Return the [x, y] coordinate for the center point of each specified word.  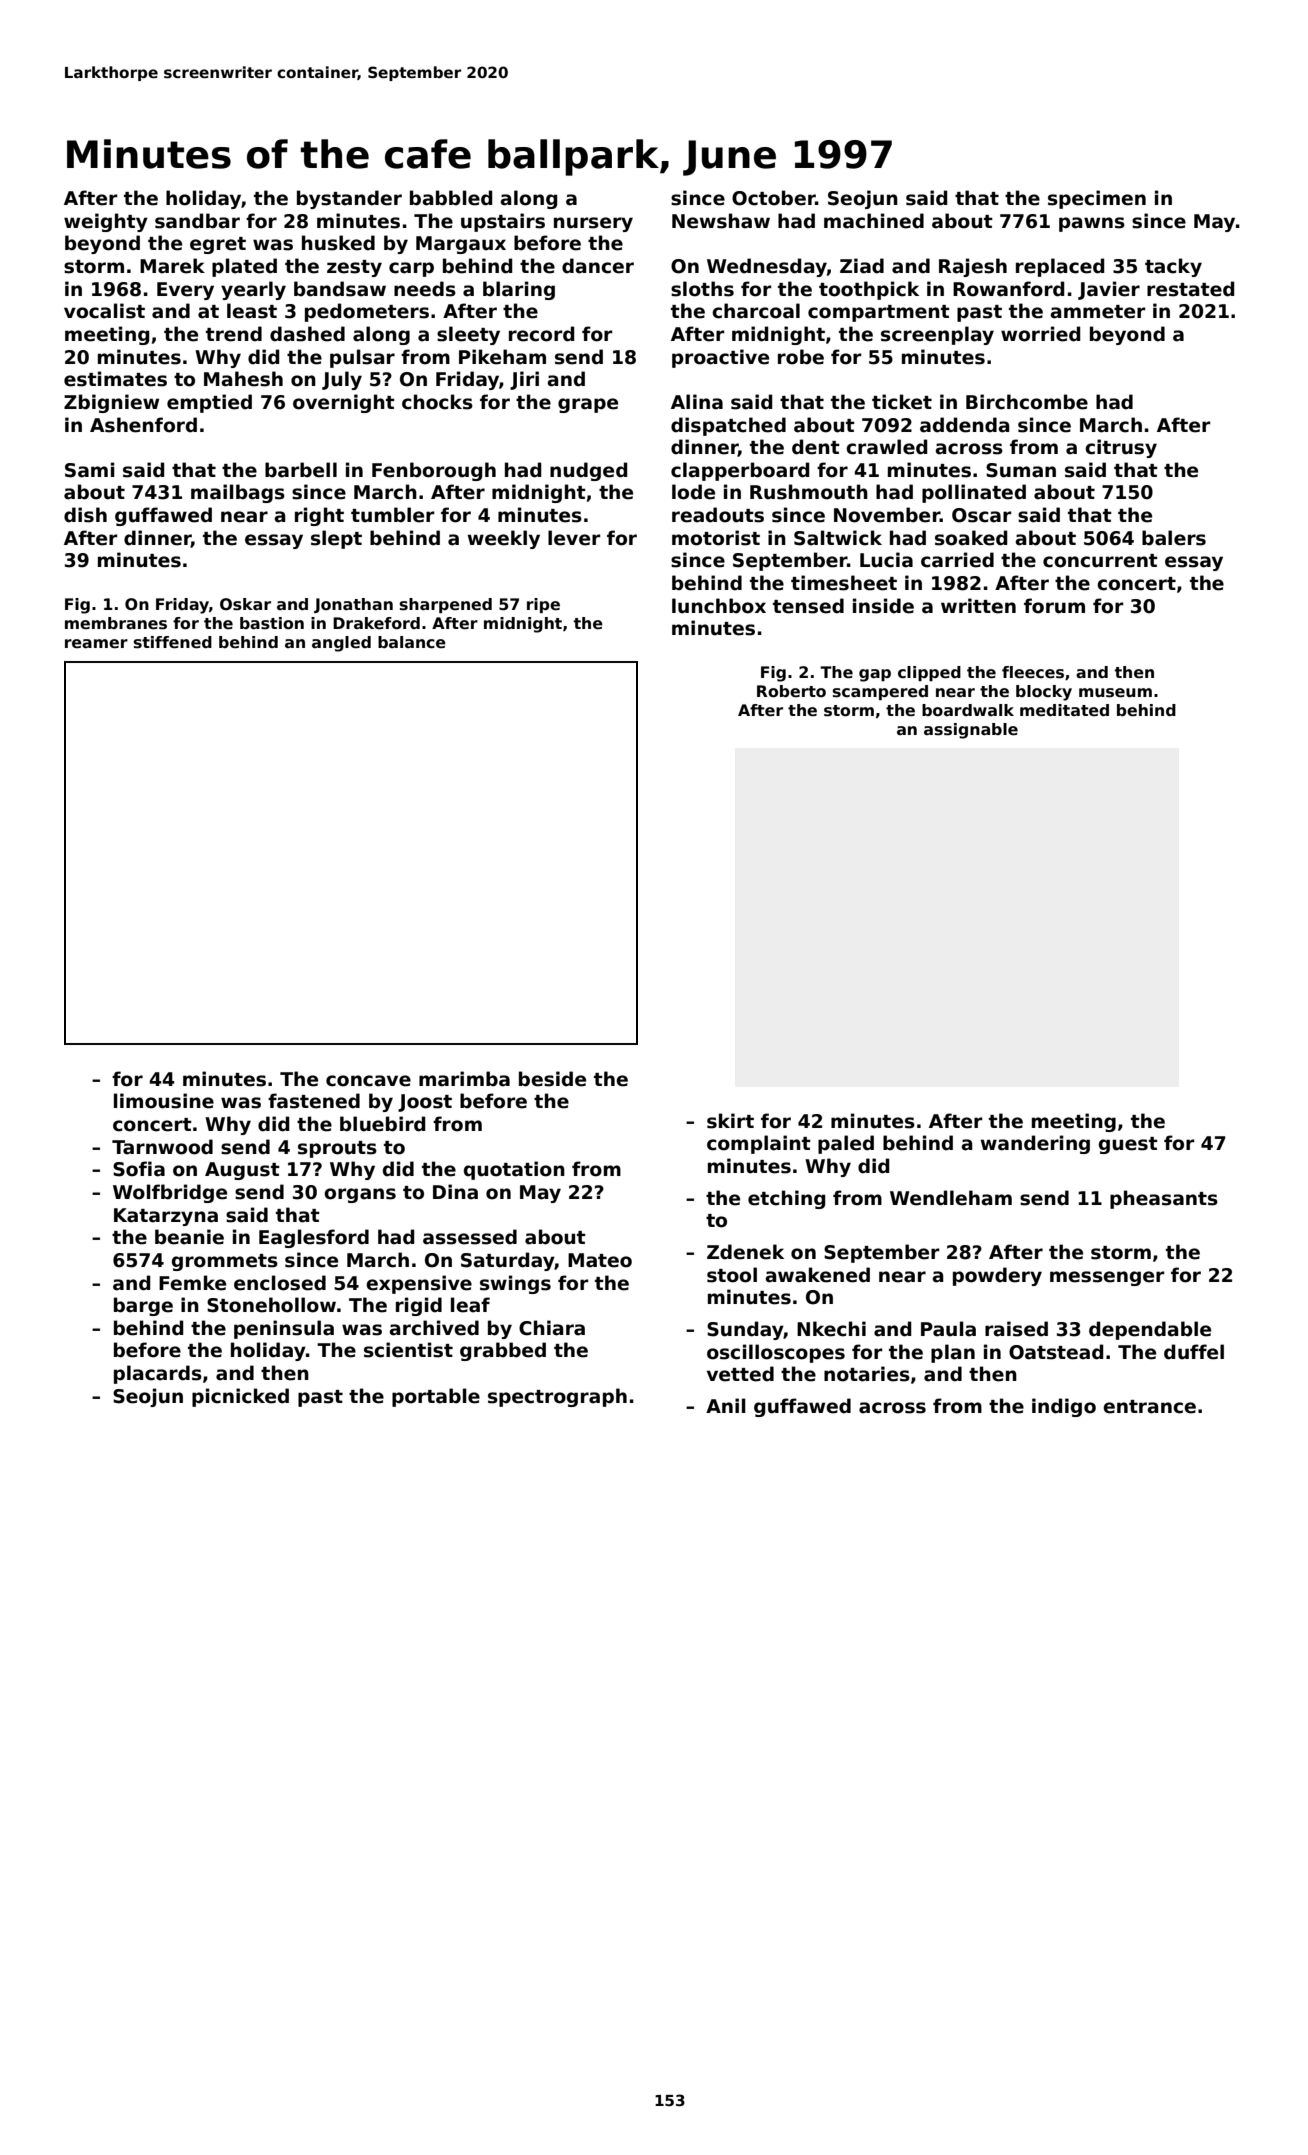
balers [1174, 538]
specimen [1097, 199]
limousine [164, 1101]
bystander [349, 199]
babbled [451, 198]
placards [158, 1374]
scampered [880, 692]
